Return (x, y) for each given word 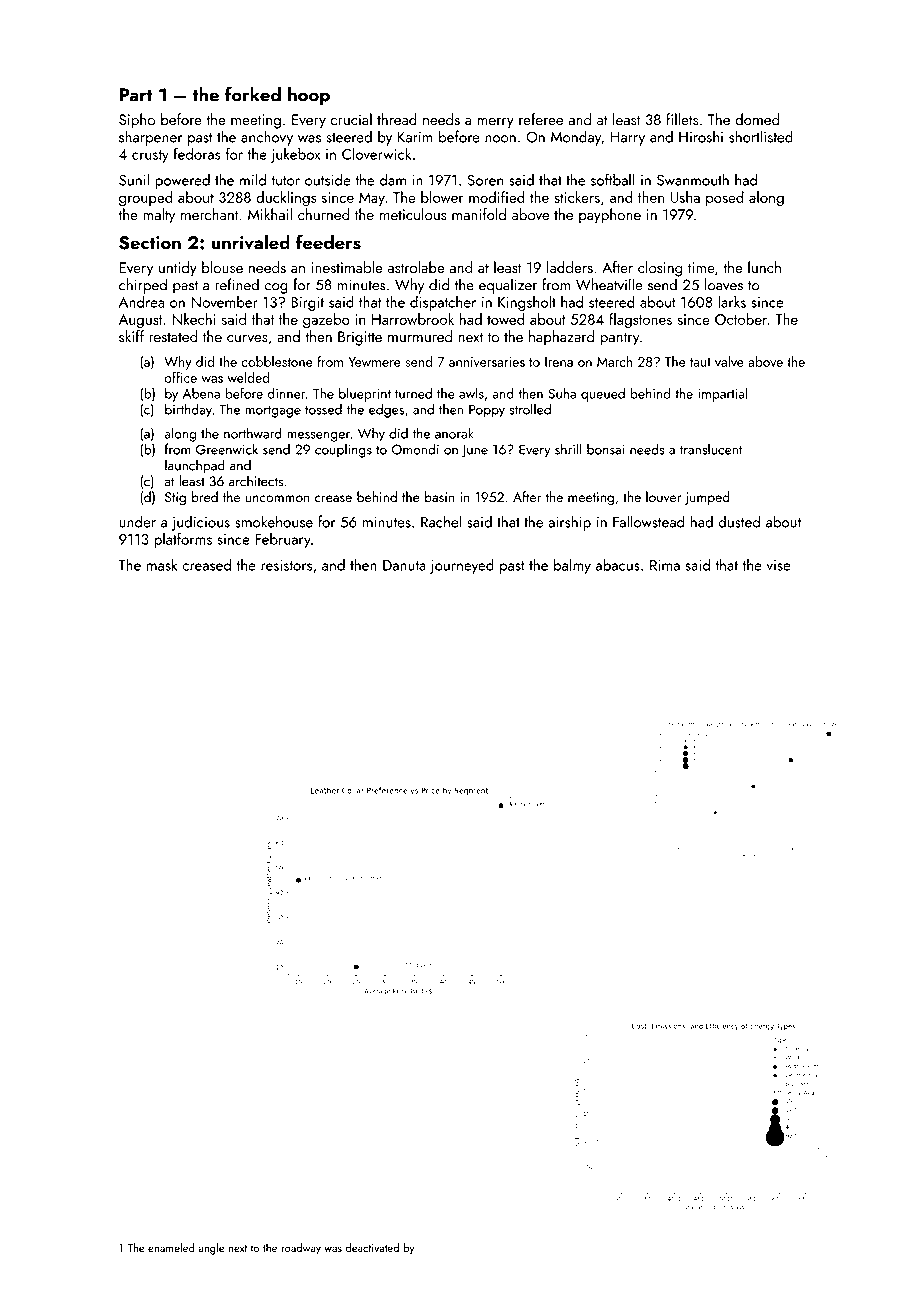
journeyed (462, 566)
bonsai (606, 449)
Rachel (441, 521)
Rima (665, 565)
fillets (682, 119)
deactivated (372, 1247)
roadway (301, 1249)
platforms (183, 540)
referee (541, 119)
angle (211, 1249)
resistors (286, 565)
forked (253, 94)
